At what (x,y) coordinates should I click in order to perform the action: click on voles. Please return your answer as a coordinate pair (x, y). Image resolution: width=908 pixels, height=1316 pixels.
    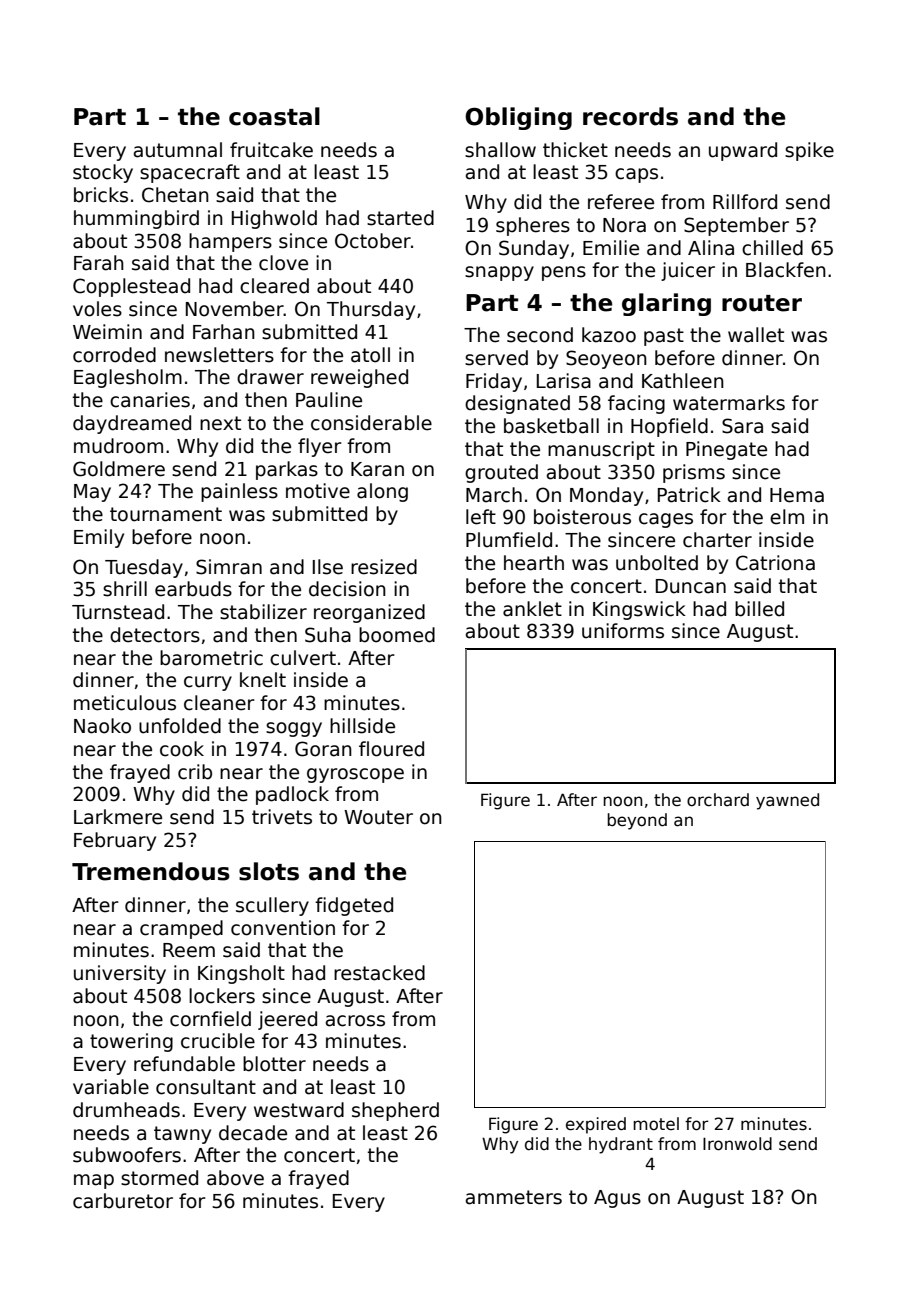
    Looking at the image, I should click on (97, 309).
